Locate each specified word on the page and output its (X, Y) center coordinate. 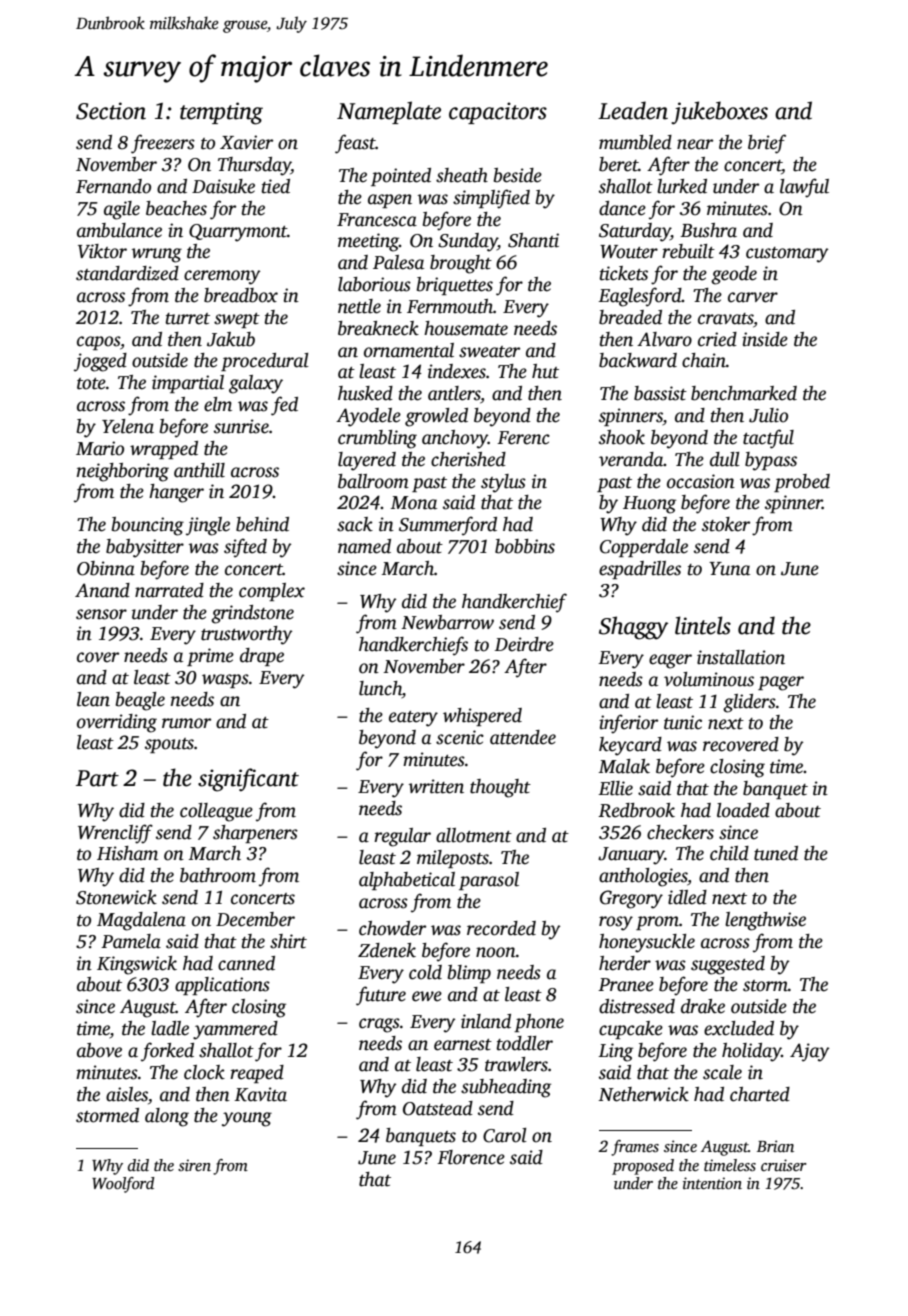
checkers (680, 832)
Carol (505, 1135)
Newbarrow (447, 622)
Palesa (398, 262)
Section (111, 111)
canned (246, 963)
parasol (489, 881)
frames (635, 1148)
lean (93, 699)
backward (638, 360)
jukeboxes (719, 113)
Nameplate (389, 112)
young (247, 1119)
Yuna (729, 569)
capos (98, 343)
